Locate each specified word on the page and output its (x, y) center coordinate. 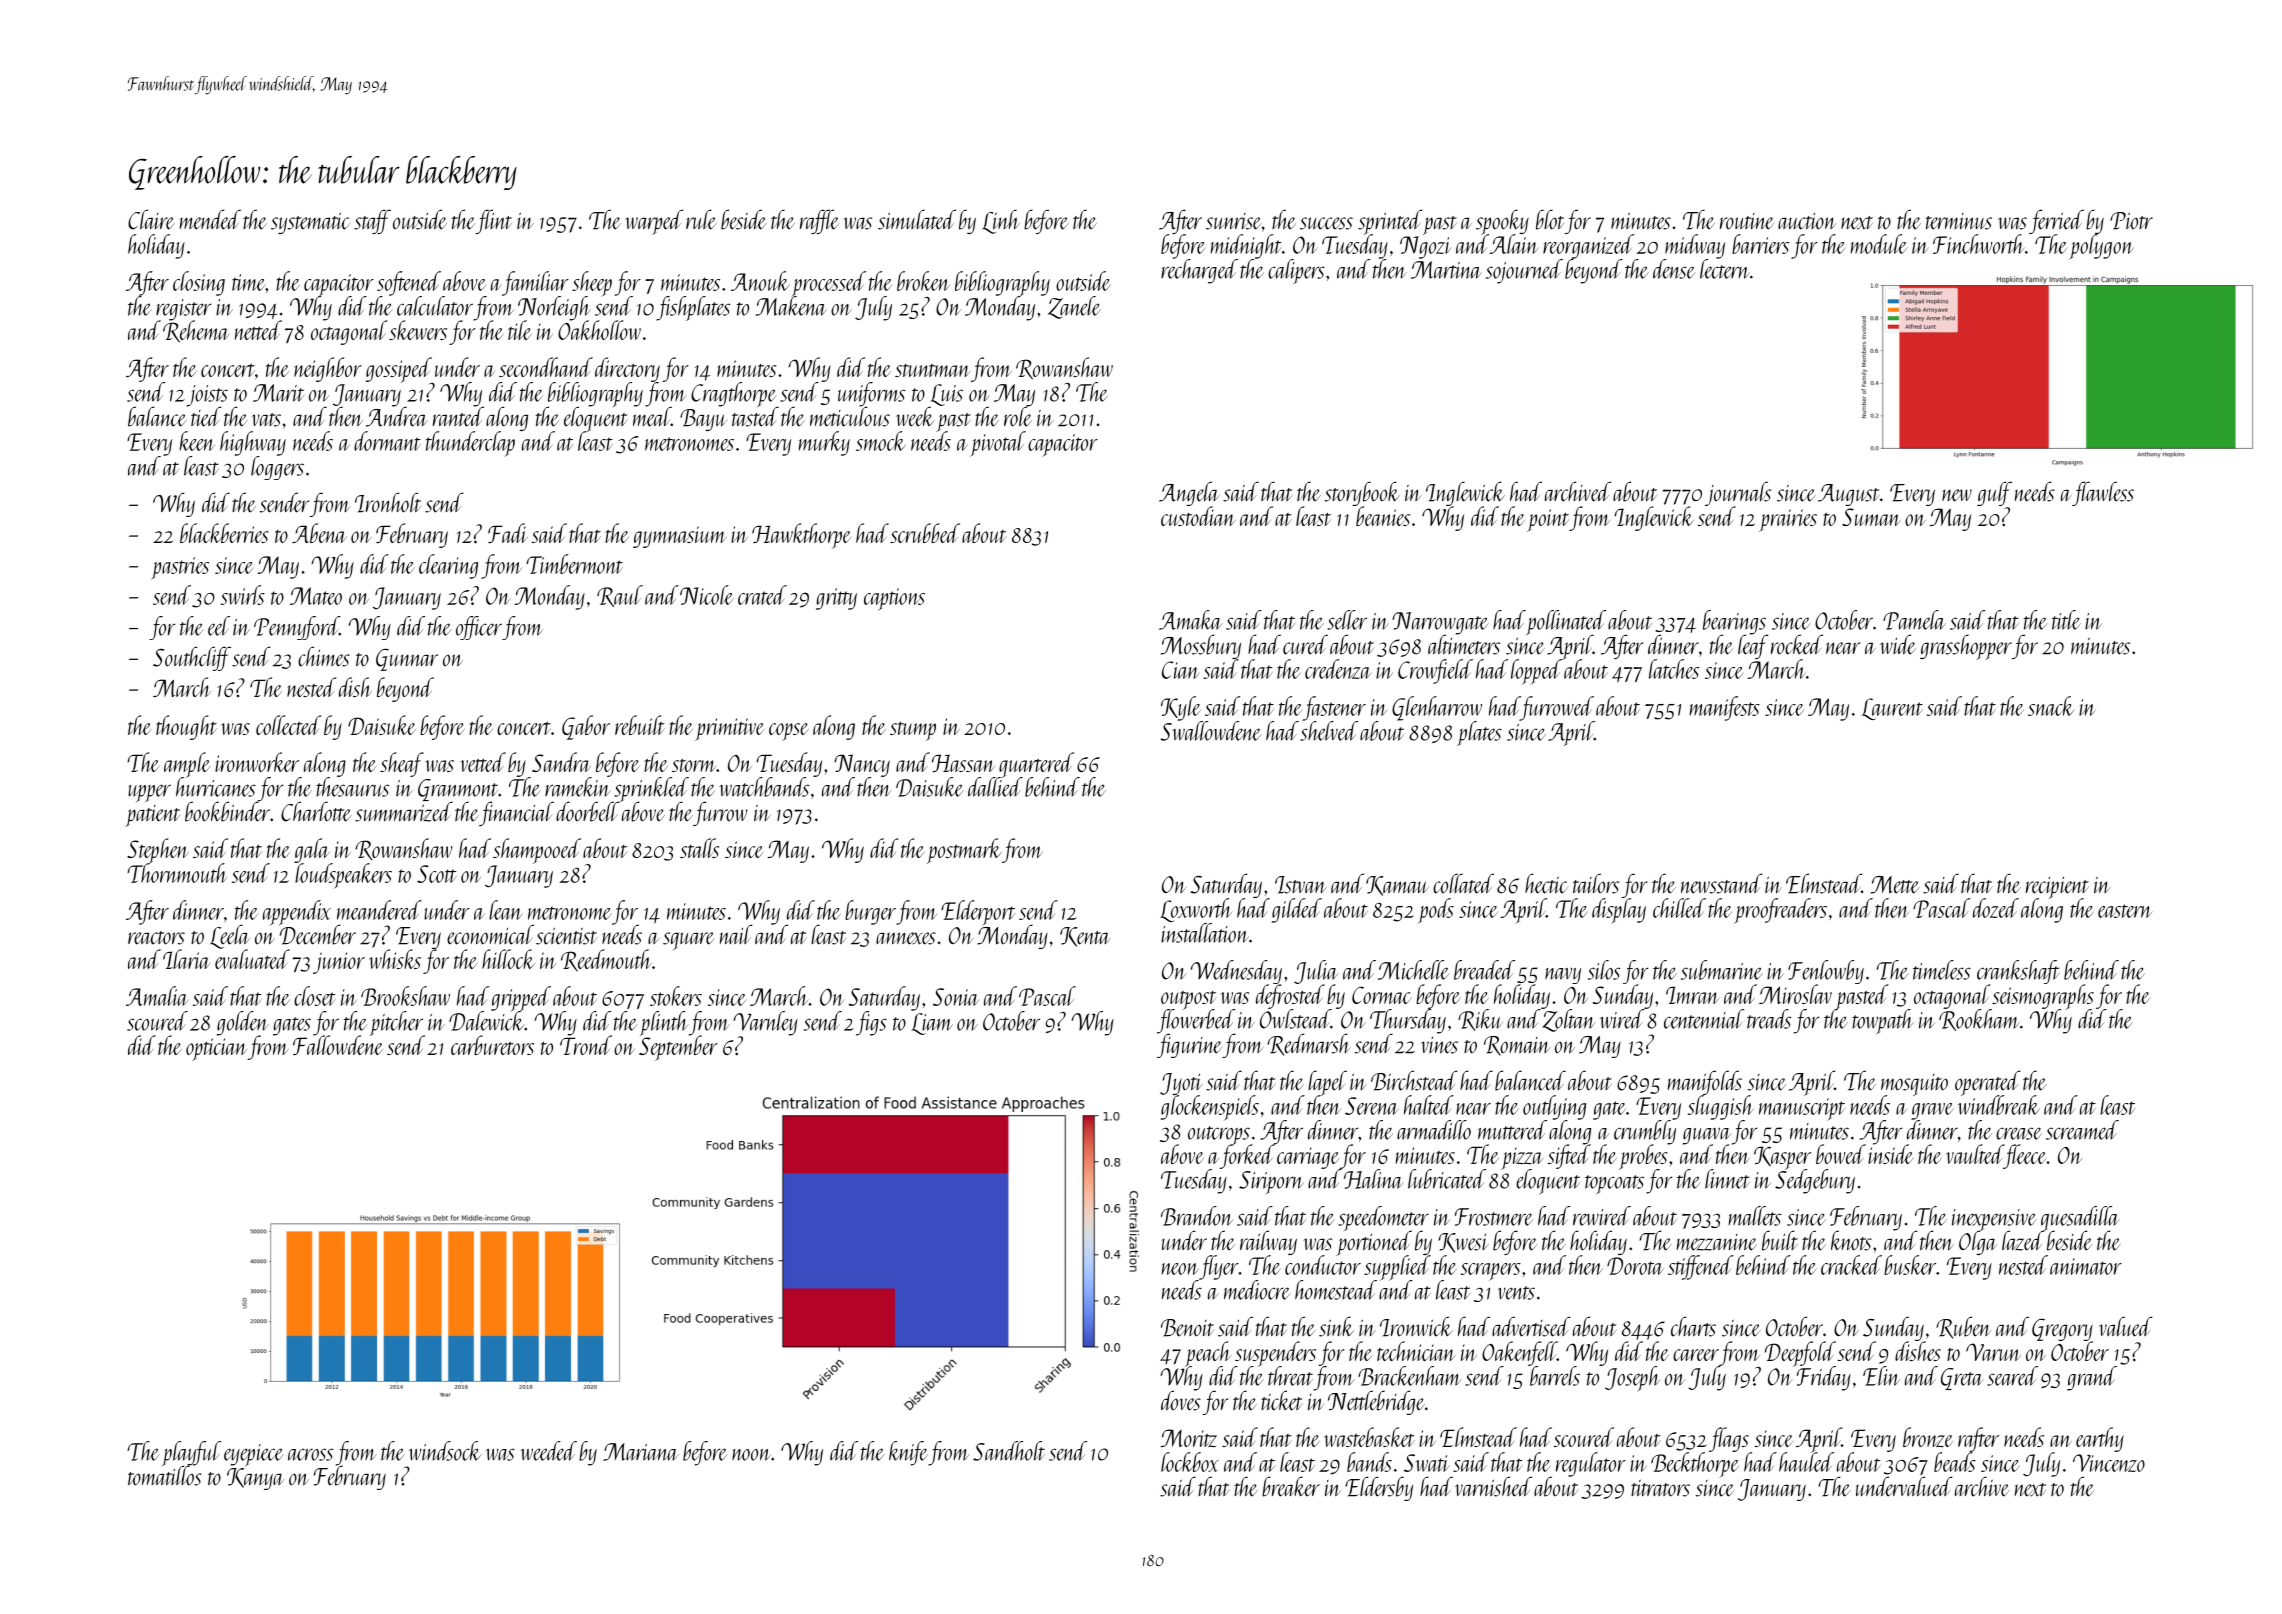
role (1018, 417)
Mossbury (1201, 646)
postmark (964, 851)
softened (409, 283)
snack (2051, 706)
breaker (1291, 1486)
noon (751, 1455)
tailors (1596, 883)
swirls (243, 595)
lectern (1725, 269)
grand (2092, 1378)
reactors (156, 938)
